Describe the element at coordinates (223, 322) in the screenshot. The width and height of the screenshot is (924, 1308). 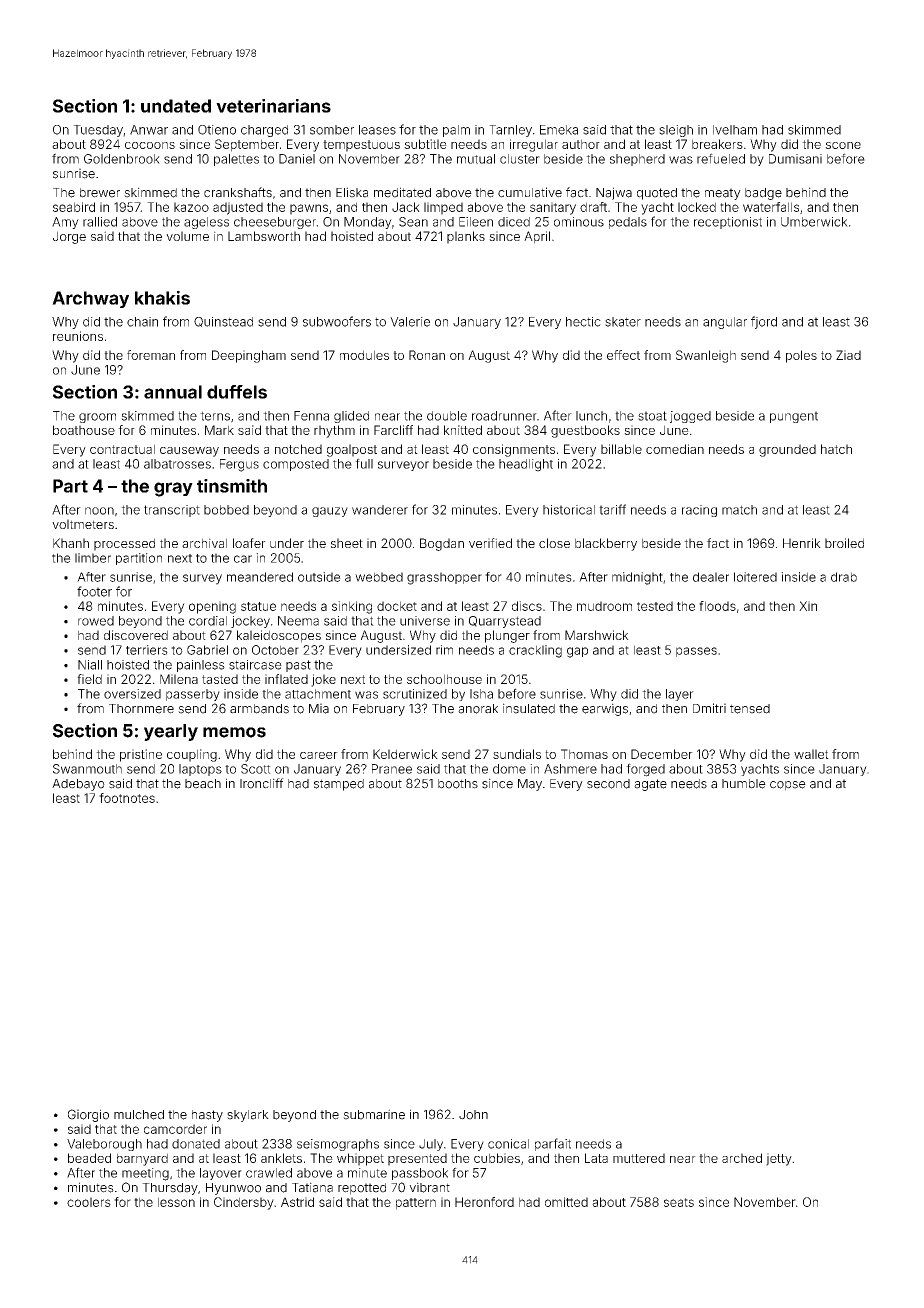
I see `Quinstead` at that location.
